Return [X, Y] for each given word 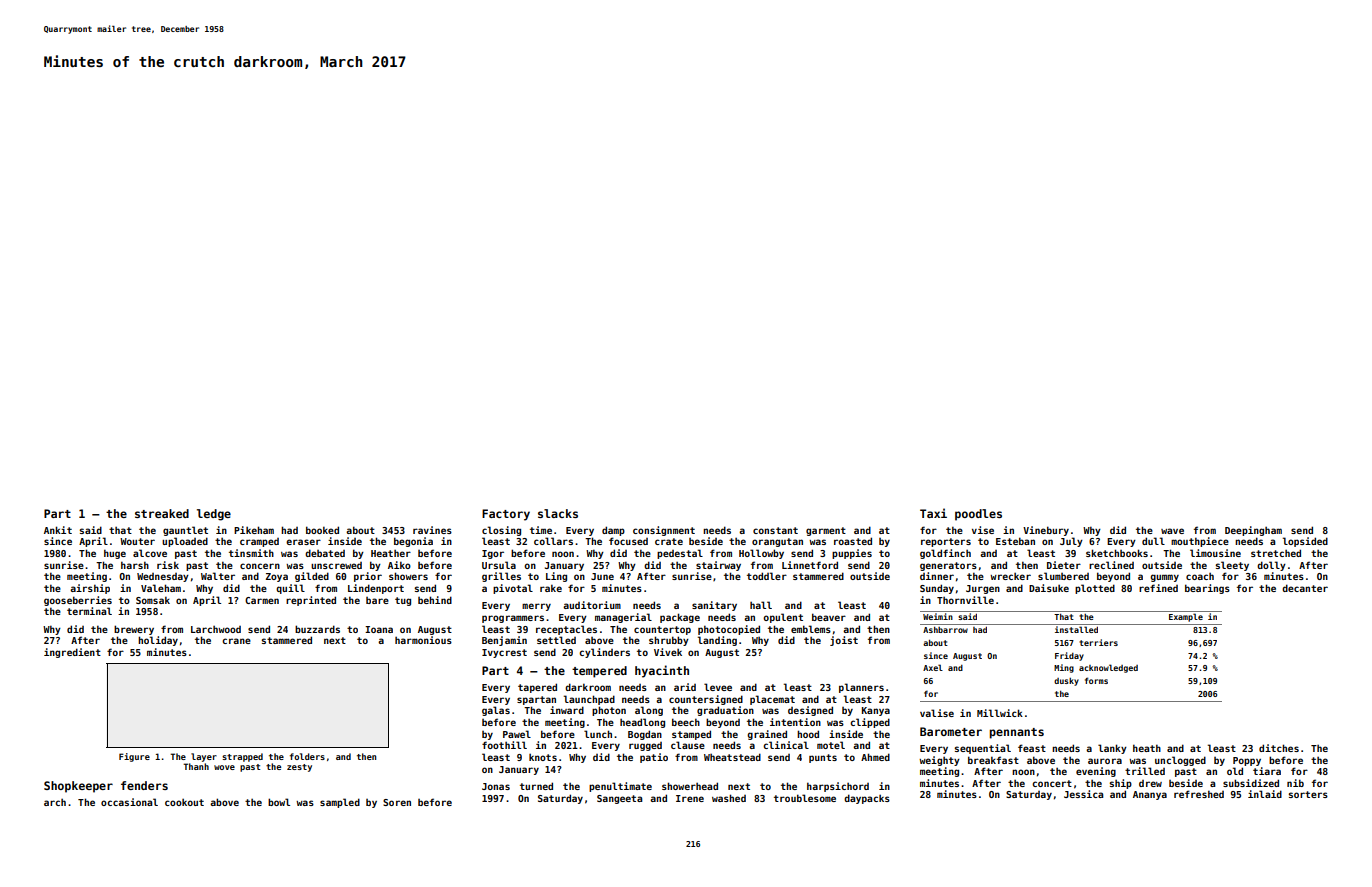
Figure [134, 757]
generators [948, 566]
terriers [1098, 642]
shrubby [669, 641]
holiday [158, 641]
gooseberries [78, 601]
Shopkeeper [78, 787]
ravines [432, 530]
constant [775, 530]
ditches [1279, 748]
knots [543, 757]
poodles [978, 515]
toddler [767, 576]
